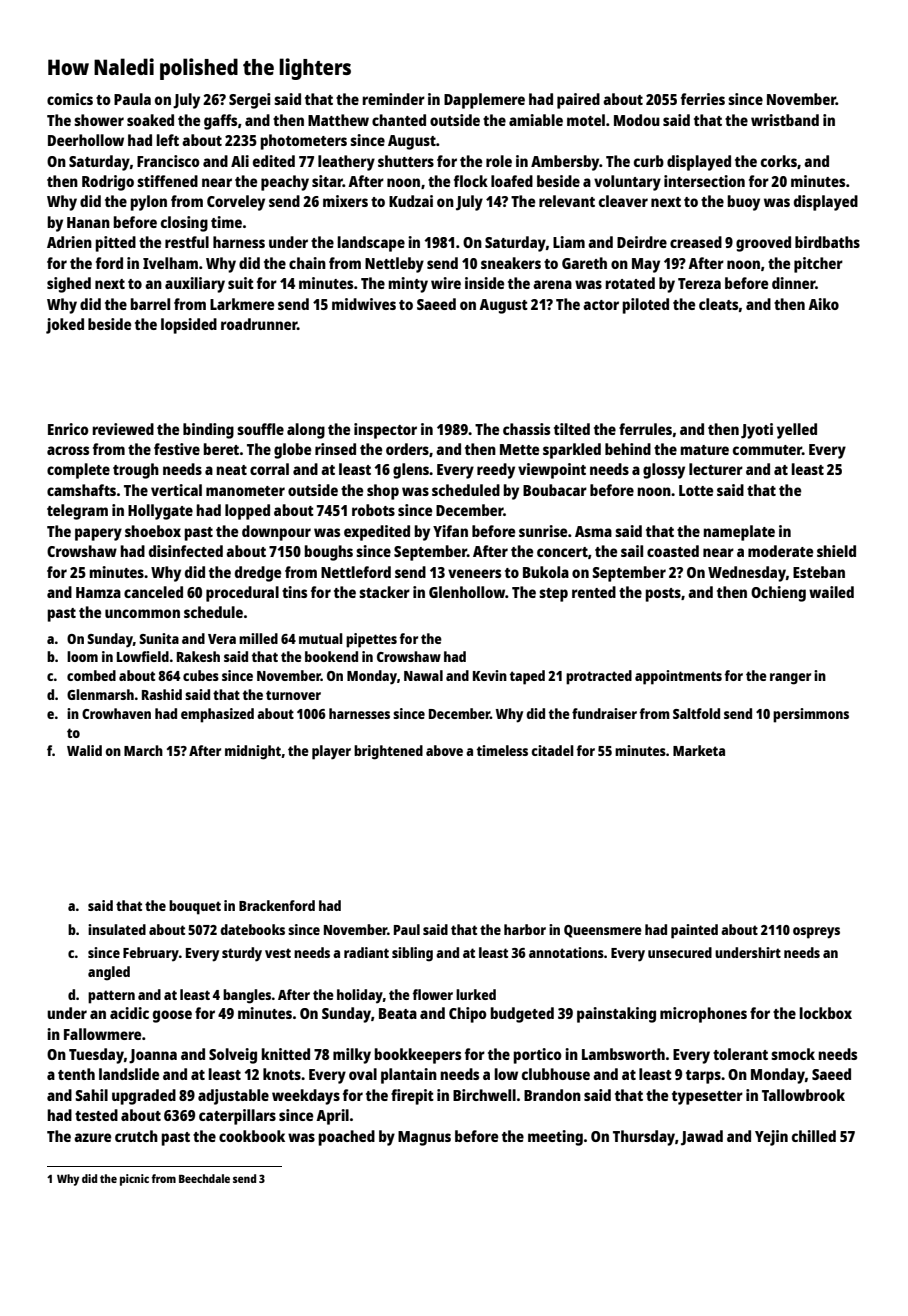 The image size is (908, 1316). I want to click on inspector, so click(385, 431).
